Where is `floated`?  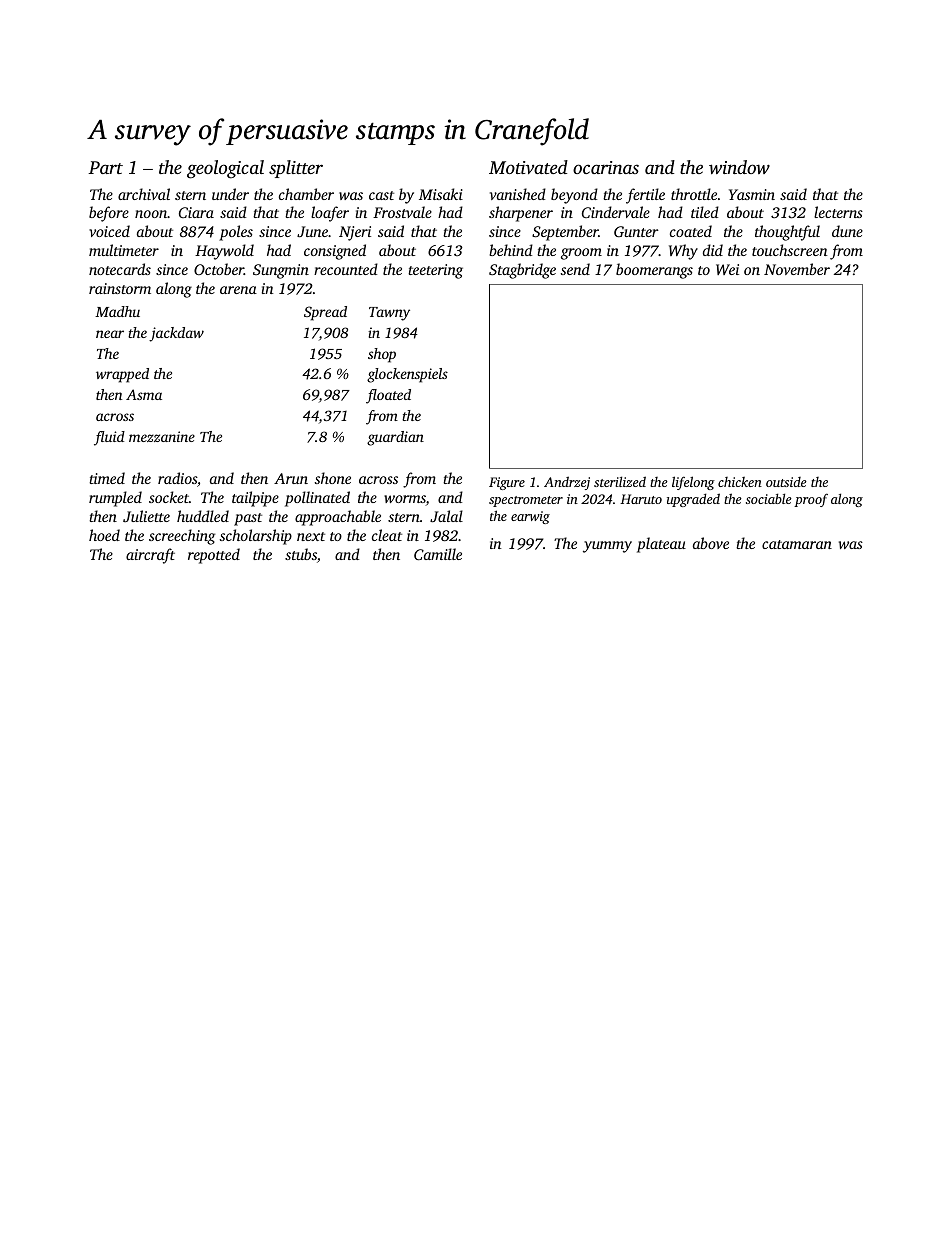 floated is located at coordinates (388, 396).
